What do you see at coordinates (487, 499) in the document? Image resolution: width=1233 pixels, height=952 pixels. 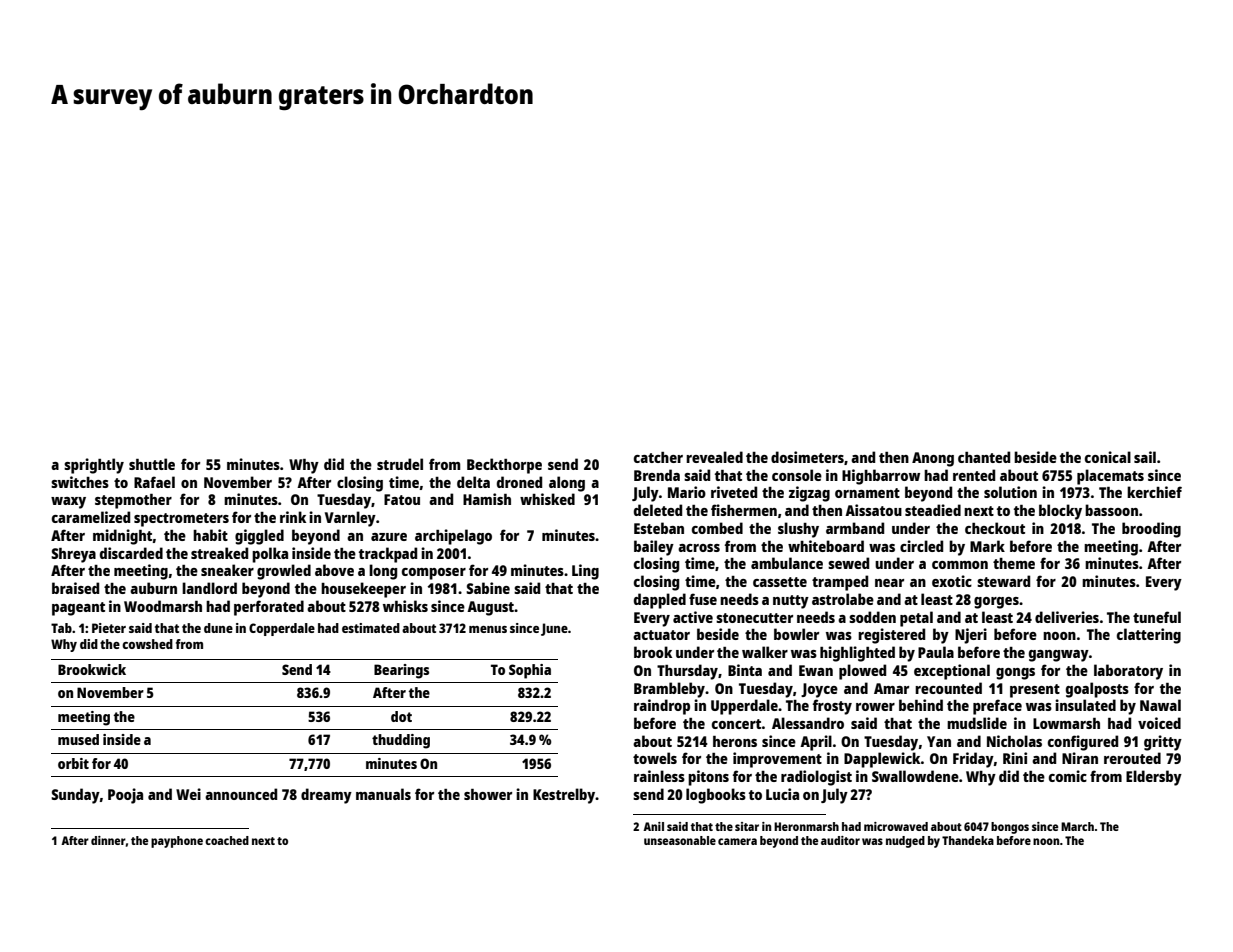 I see `Hamish` at bounding box center [487, 499].
